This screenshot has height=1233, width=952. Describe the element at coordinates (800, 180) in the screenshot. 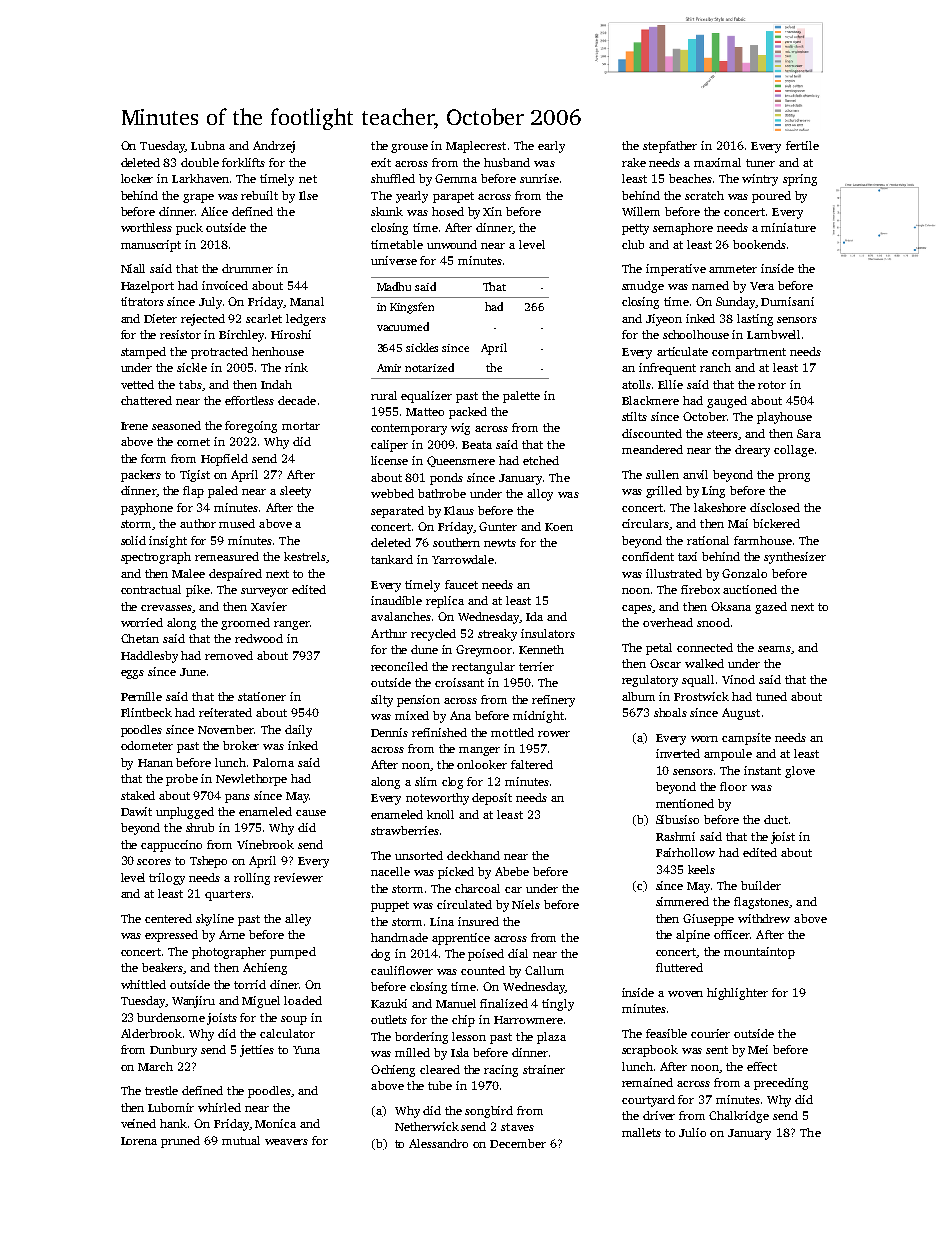

I see `spring` at that location.
